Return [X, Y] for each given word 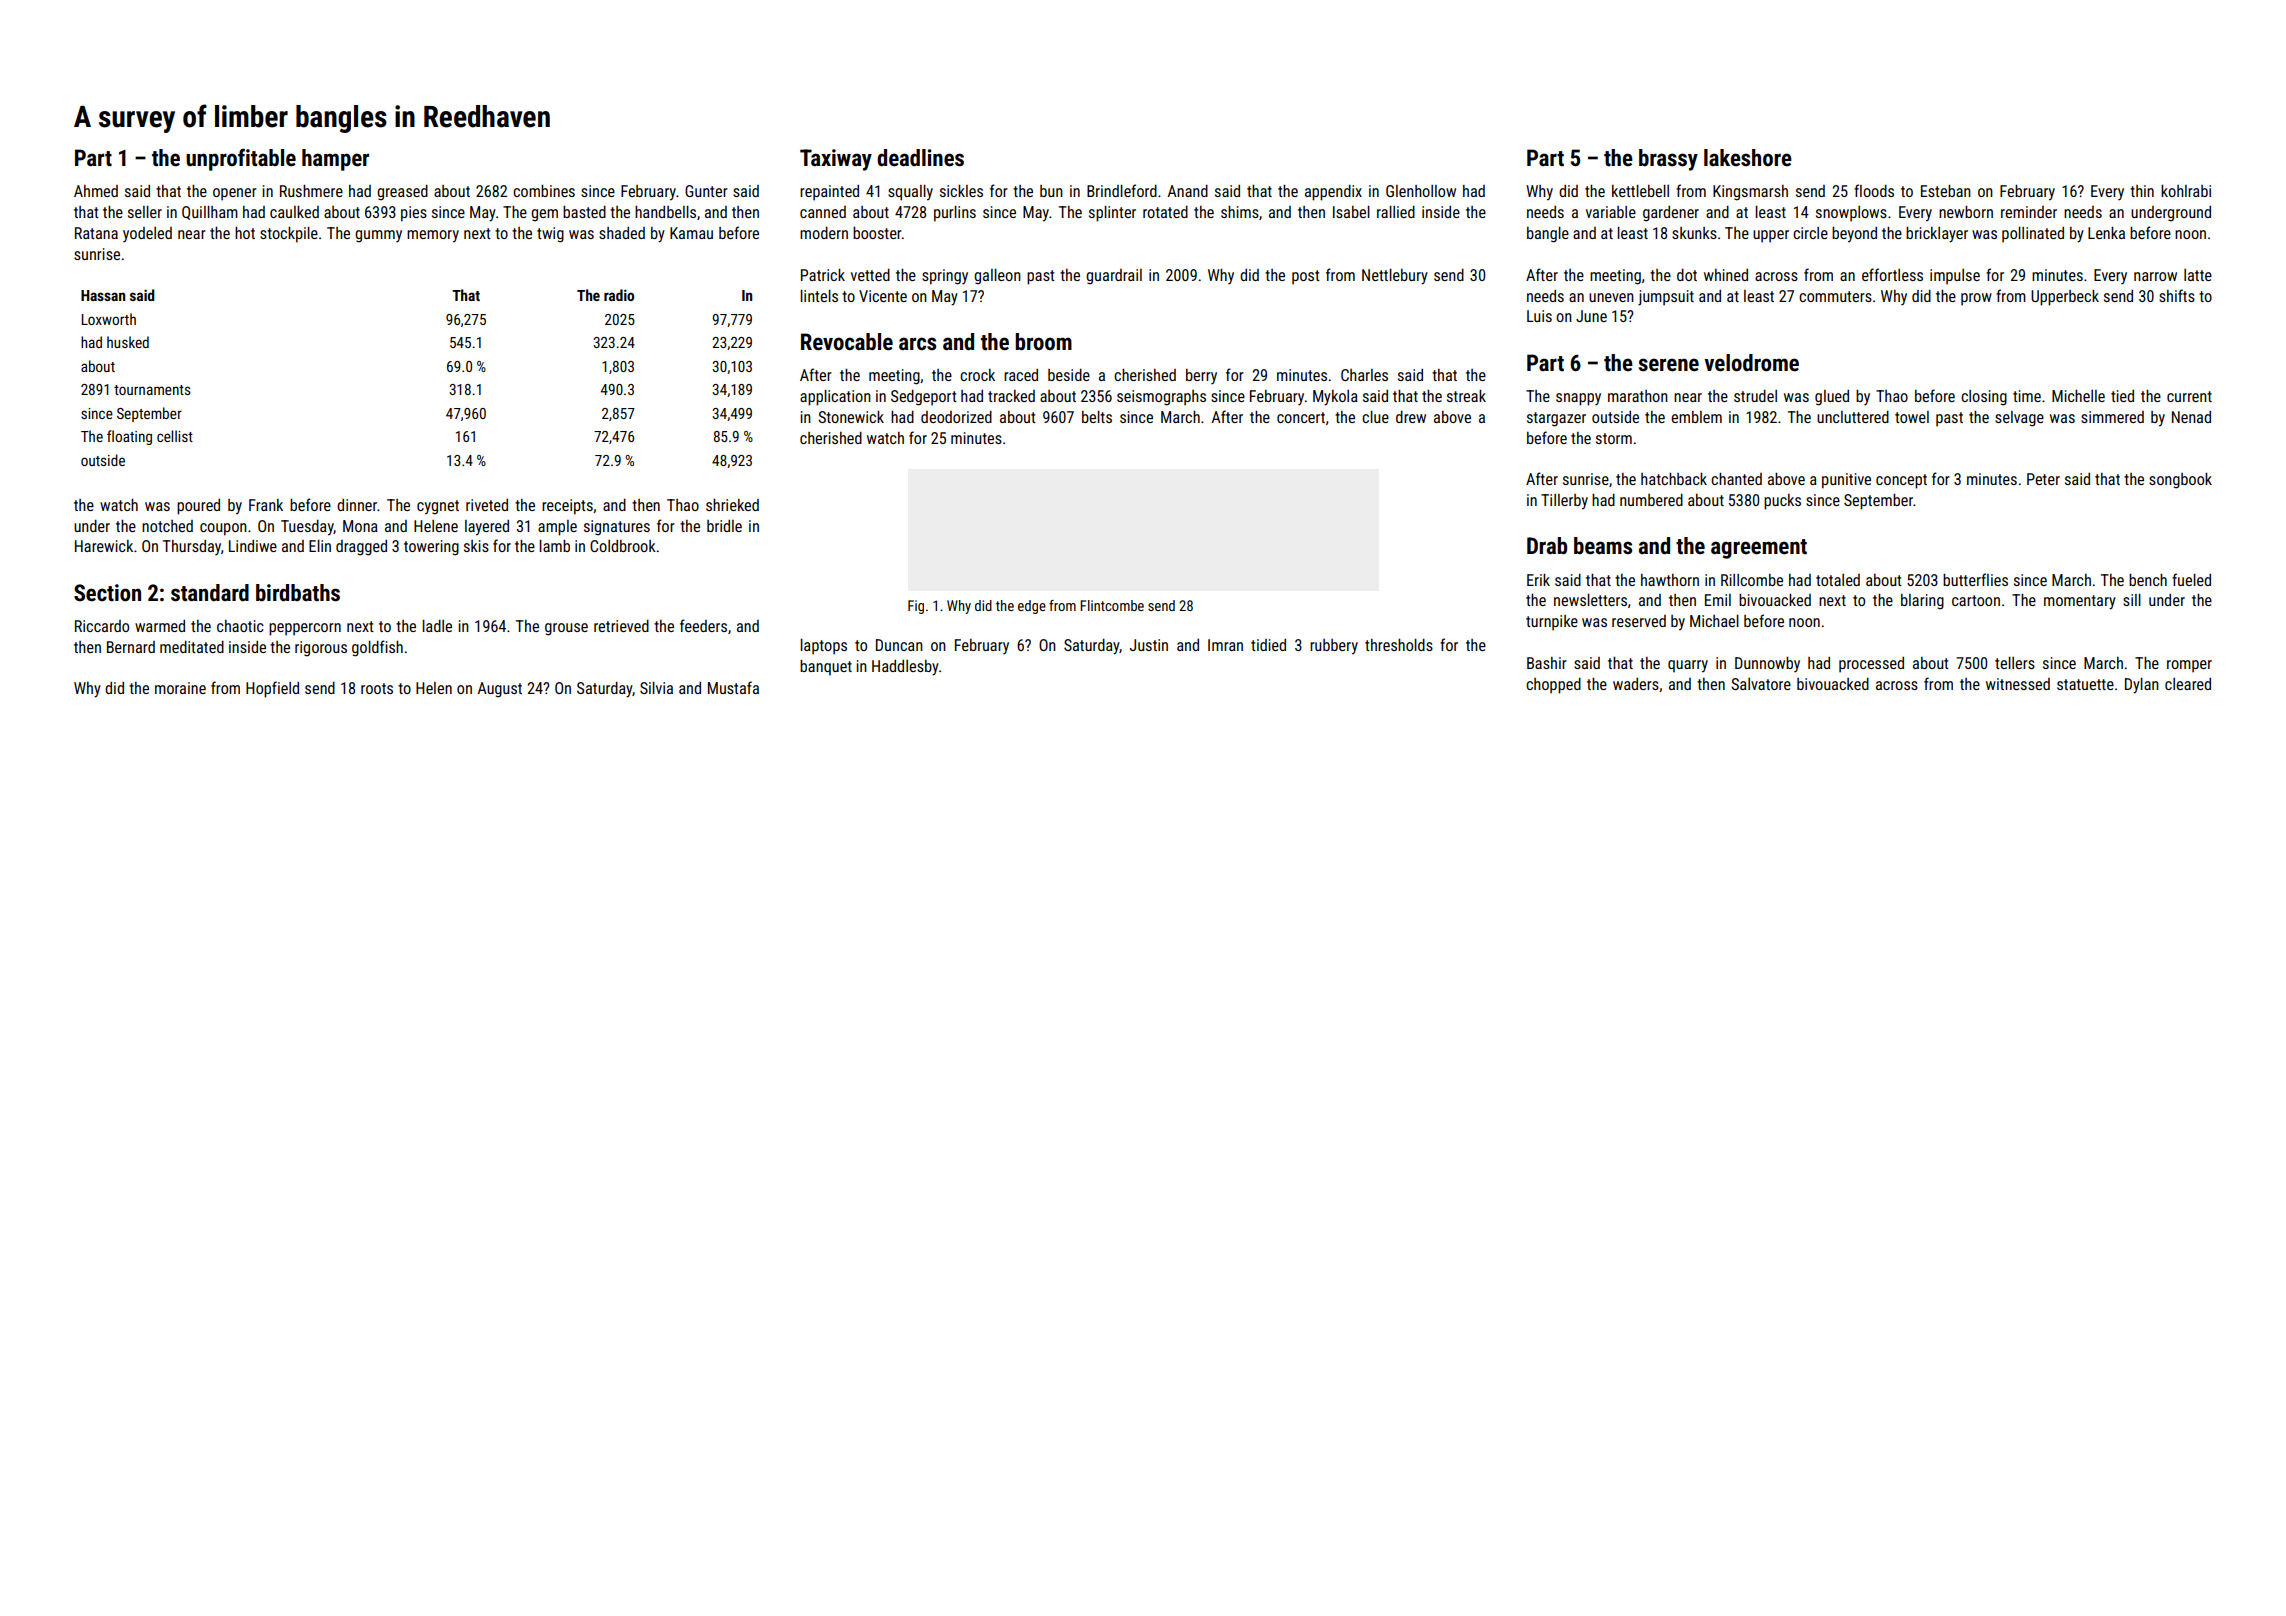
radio [619, 295]
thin [2142, 191]
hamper [335, 160]
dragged [361, 548]
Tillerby [1564, 502]
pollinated [2033, 235]
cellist [175, 436]
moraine [180, 688]
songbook [2180, 481]
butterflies [1975, 579]
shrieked [732, 505]
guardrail [1114, 277]
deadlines [920, 158]
